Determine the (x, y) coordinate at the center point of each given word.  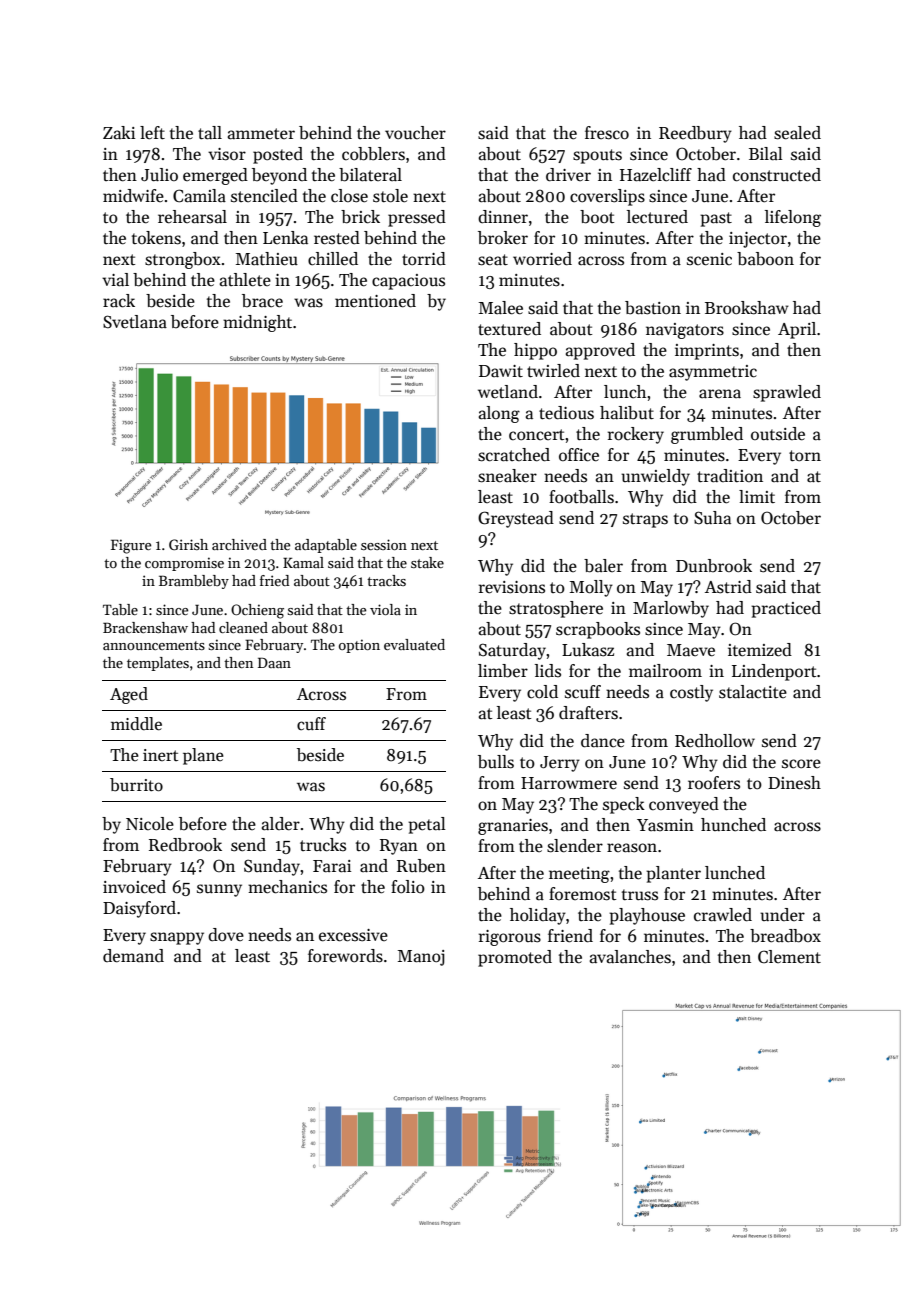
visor (227, 154)
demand (133, 956)
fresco (607, 133)
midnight (257, 323)
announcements (154, 645)
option (359, 646)
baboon (765, 259)
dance (603, 741)
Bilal (766, 154)
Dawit (501, 371)
